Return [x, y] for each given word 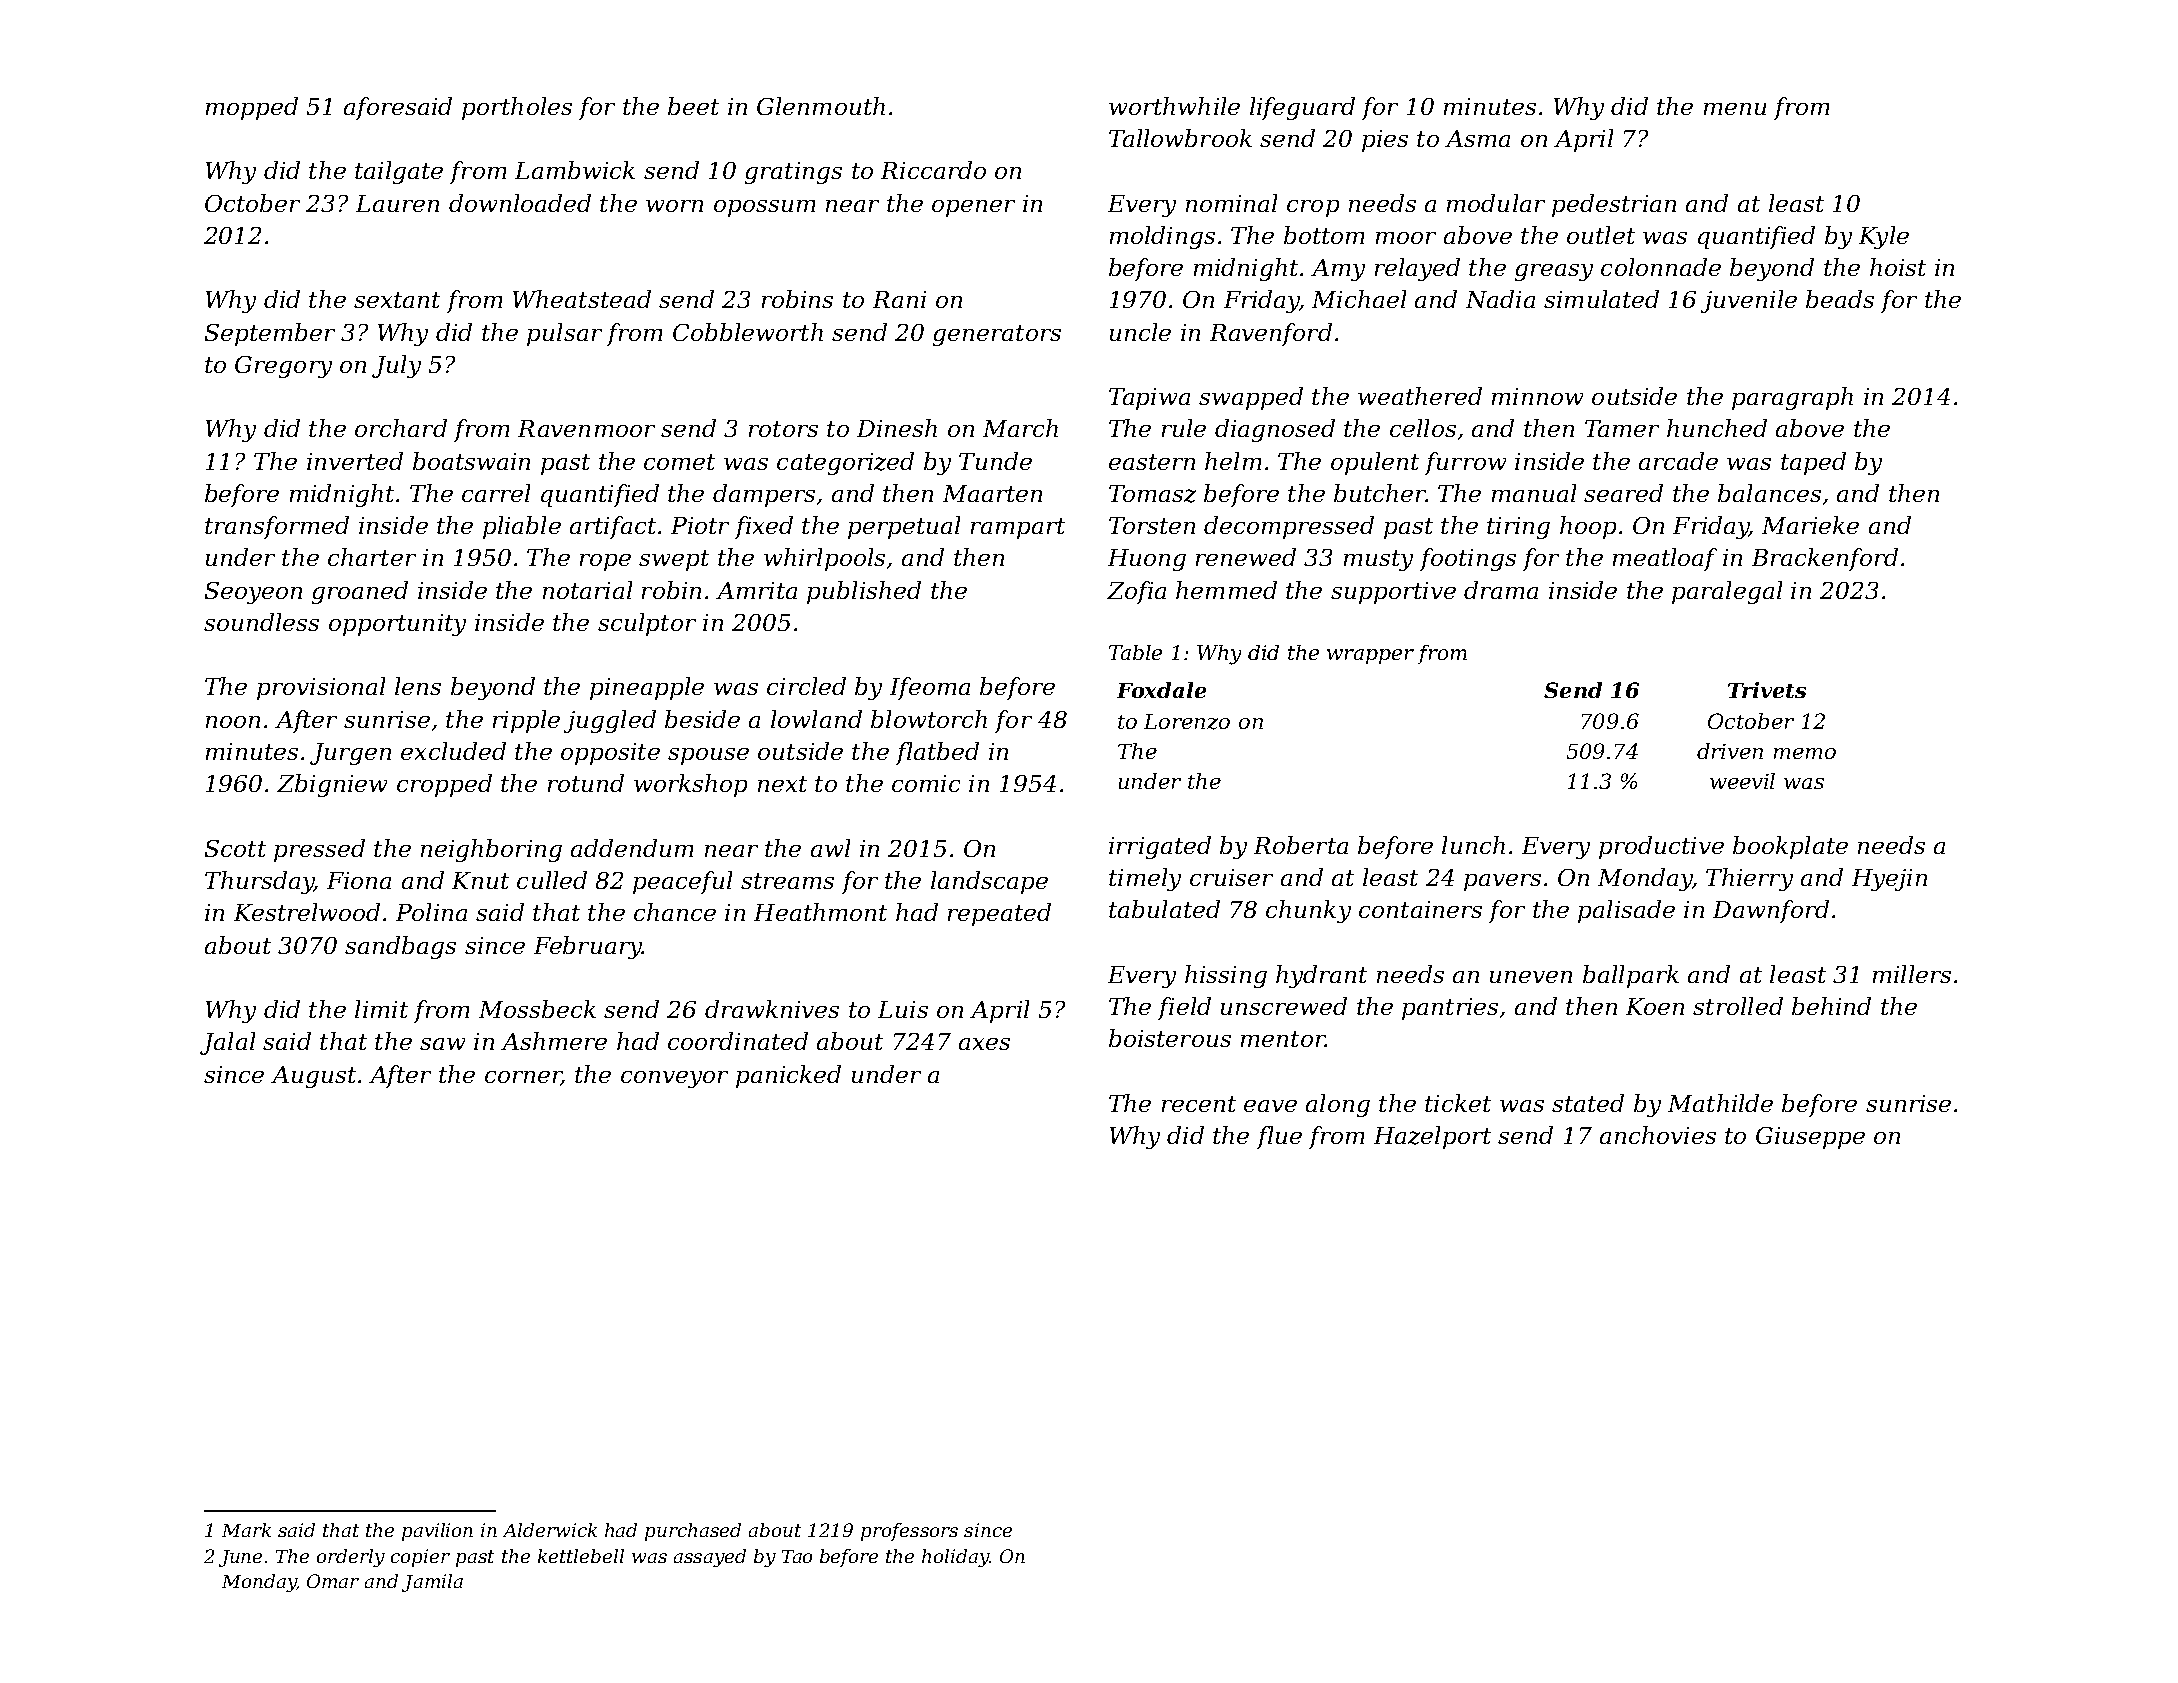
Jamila [432, 1583]
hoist [1898, 267]
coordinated [738, 1041]
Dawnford [1771, 911]
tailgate [399, 172]
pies [1385, 141]
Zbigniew [332, 785]
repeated [999, 914]
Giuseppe [1810, 1138]
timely [1145, 879]
